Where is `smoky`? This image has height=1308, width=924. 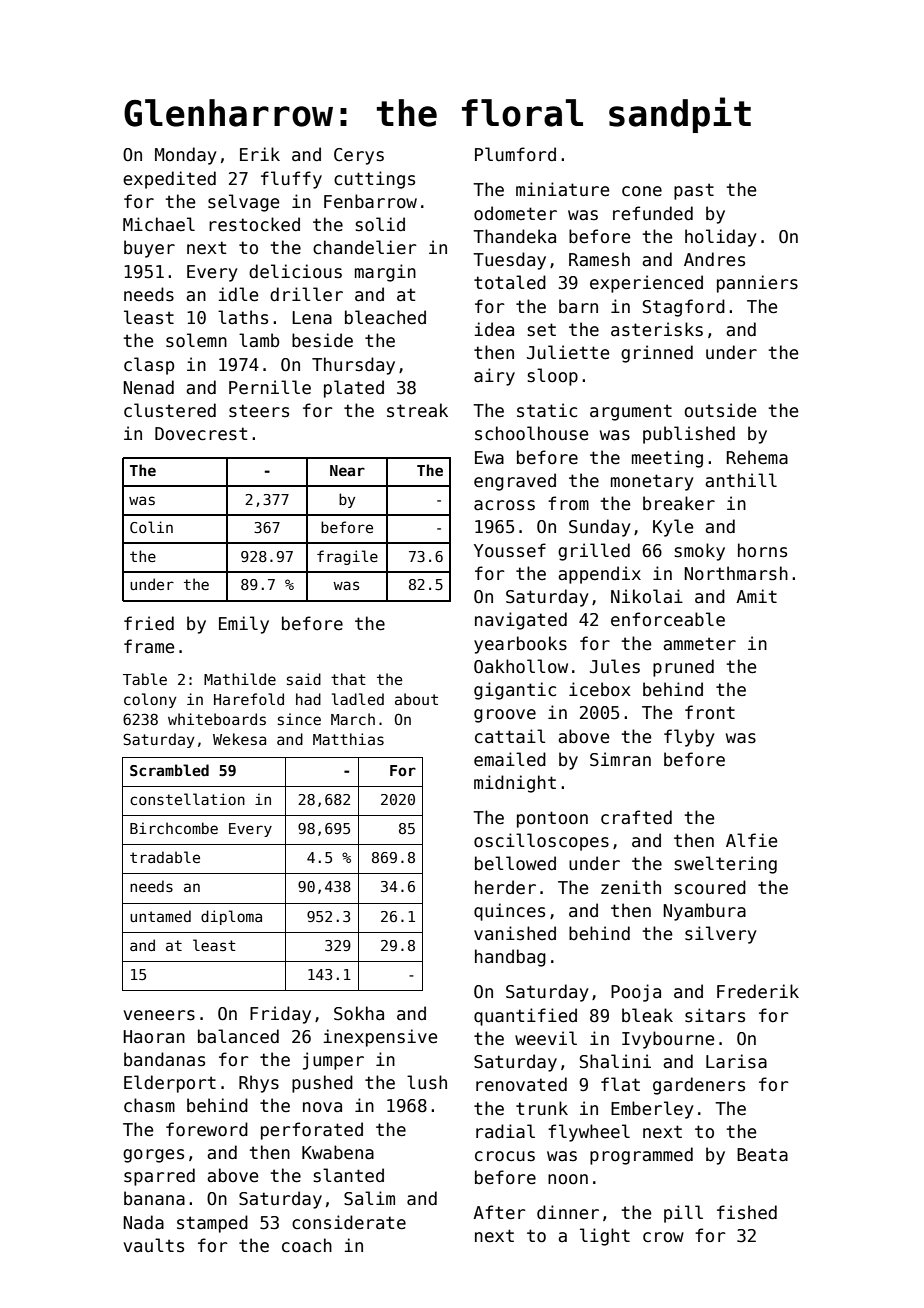
smoky is located at coordinates (700, 552).
